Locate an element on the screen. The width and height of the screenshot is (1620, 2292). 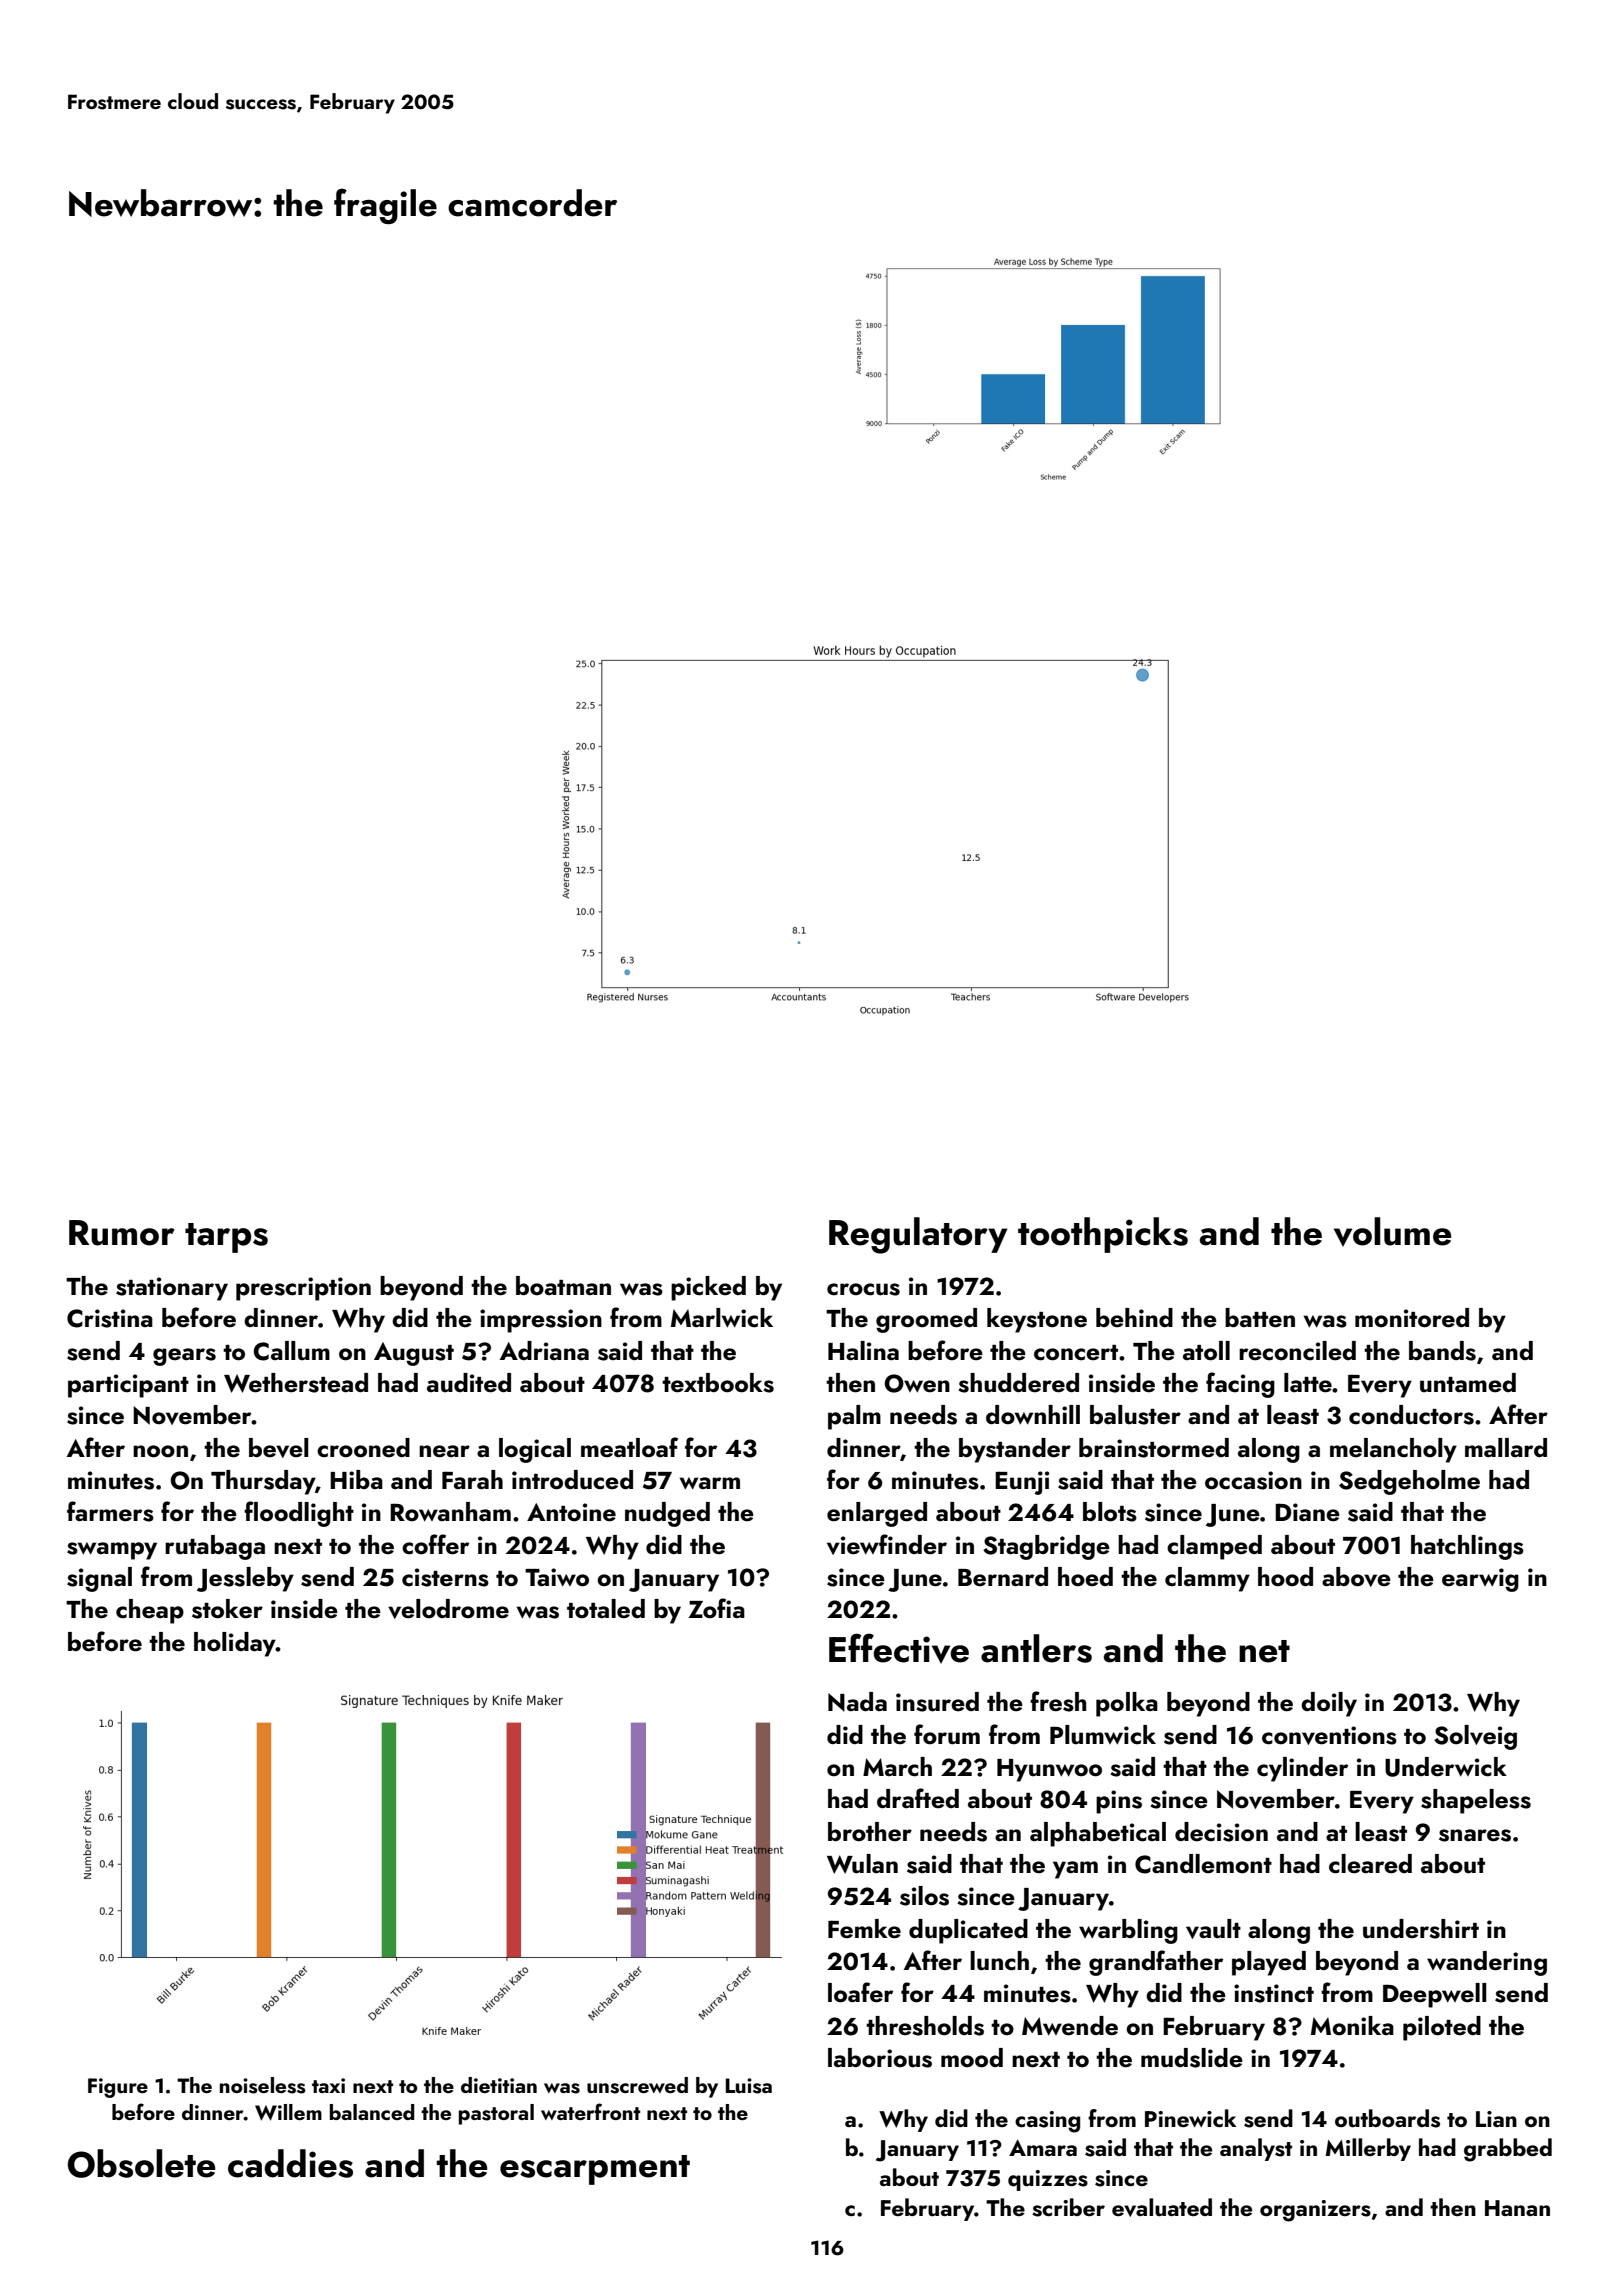
Cristina is located at coordinates (110, 1318).
